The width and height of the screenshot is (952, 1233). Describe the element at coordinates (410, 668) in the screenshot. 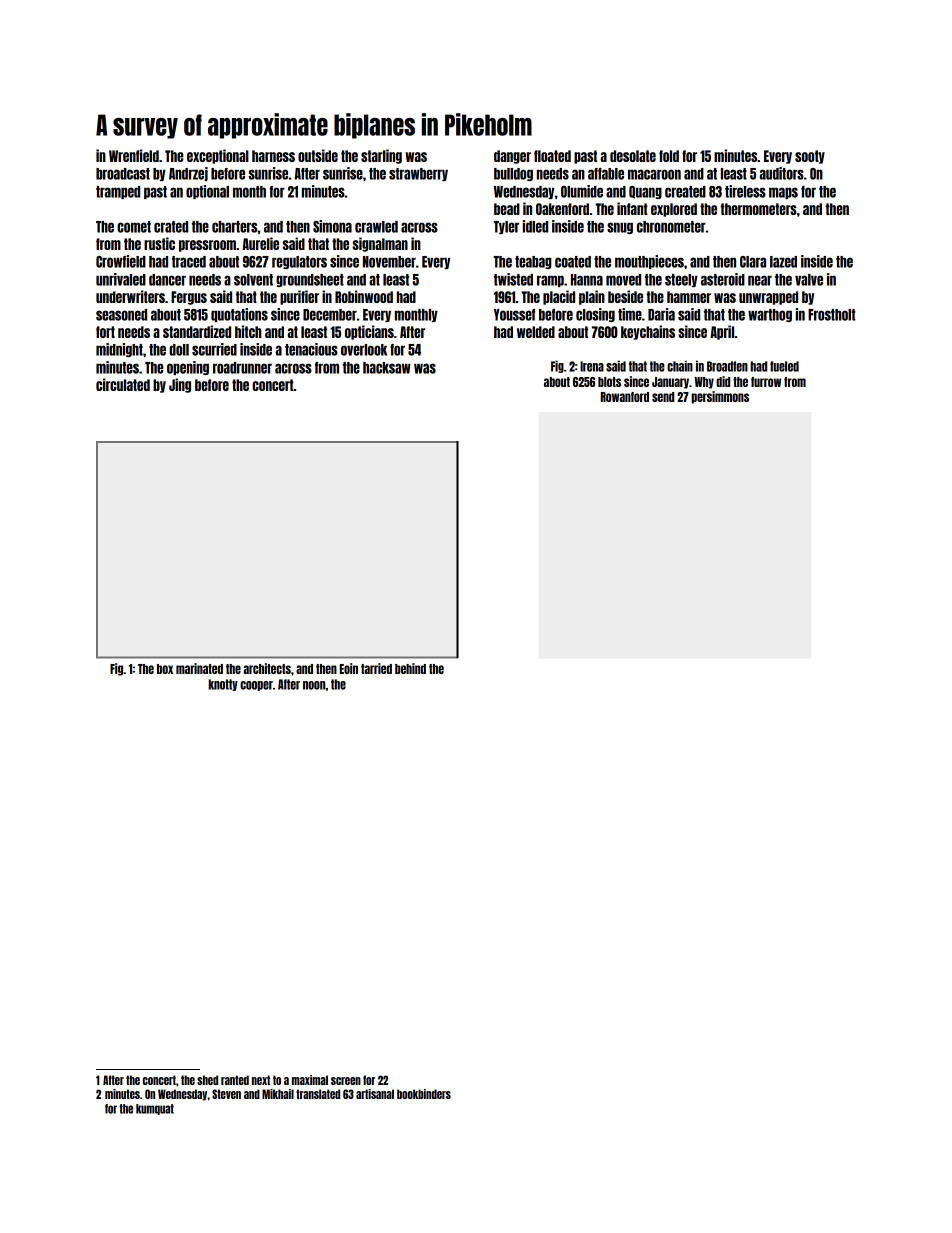

I see `behind` at that location.
